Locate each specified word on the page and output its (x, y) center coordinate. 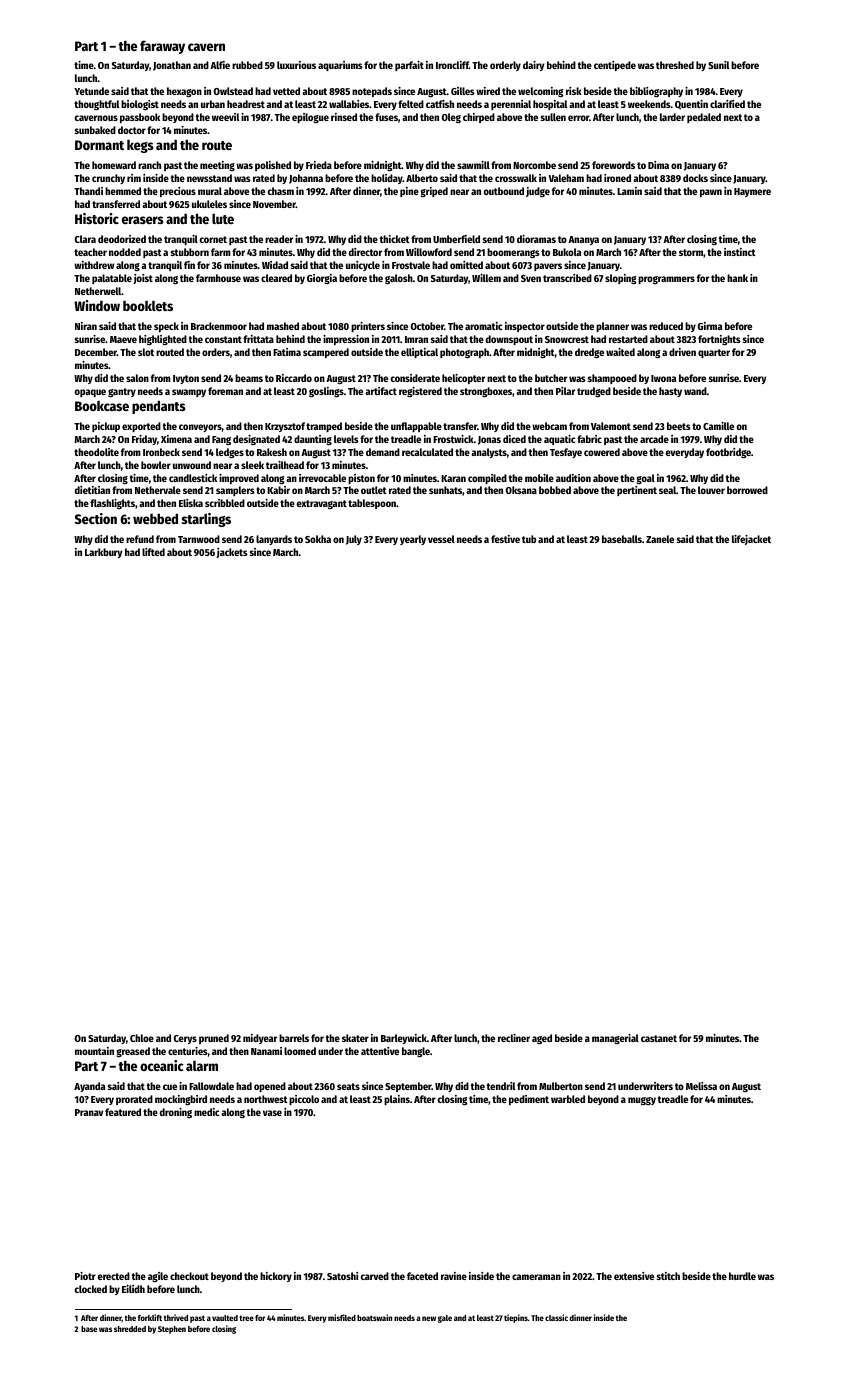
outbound (504, 191)
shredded (130, 1329)
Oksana (521, 490)
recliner (514, 1038)
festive (505, 539)
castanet (659, 1038)
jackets (232, 553)
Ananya (583, 240)
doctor (132, 130)
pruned (214, 1039)
